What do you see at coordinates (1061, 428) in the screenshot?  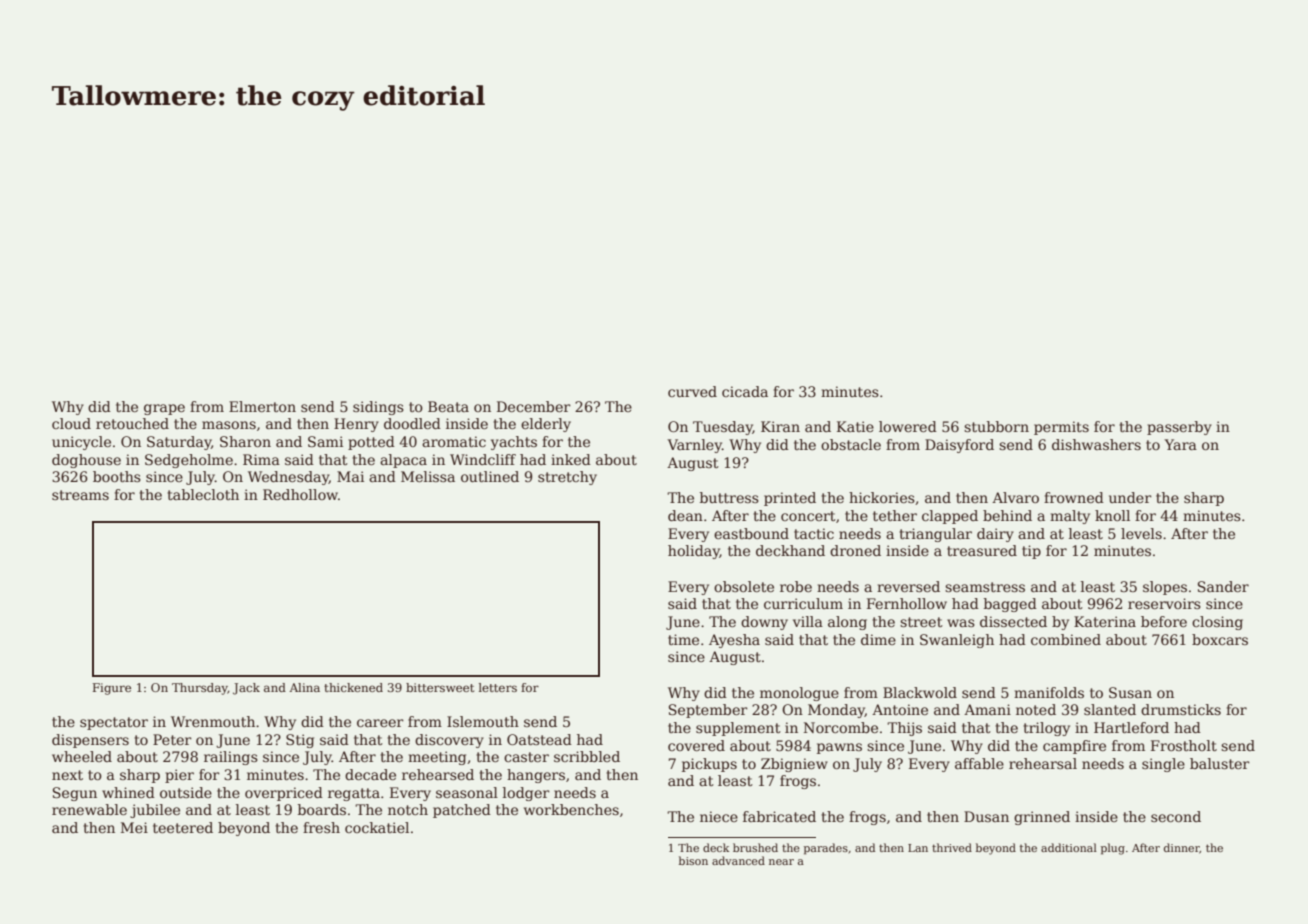 I see `permits` at bounding box center [1061, 428].
